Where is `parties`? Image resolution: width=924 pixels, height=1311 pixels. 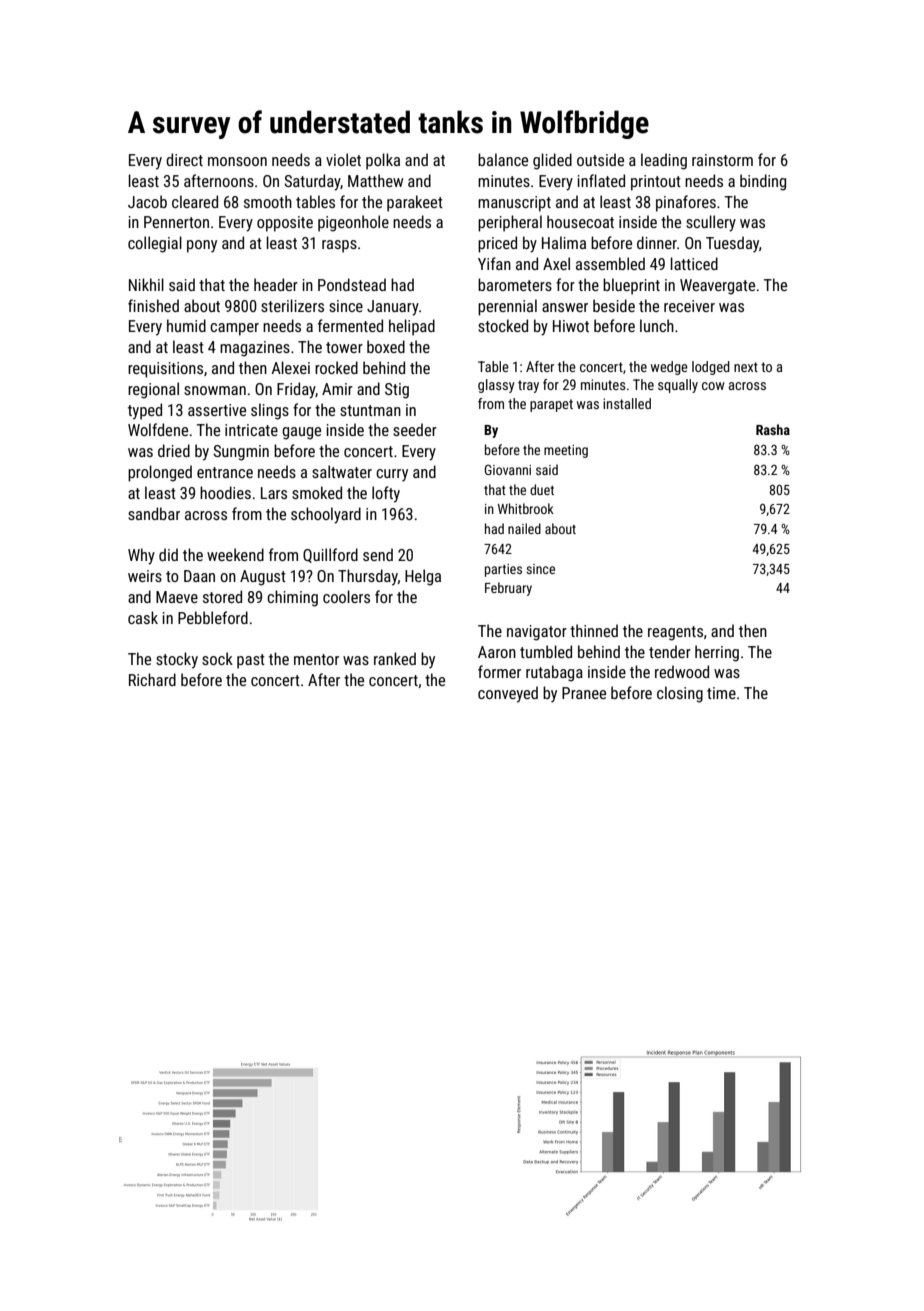
parties is located at coordinates (503, 570).
